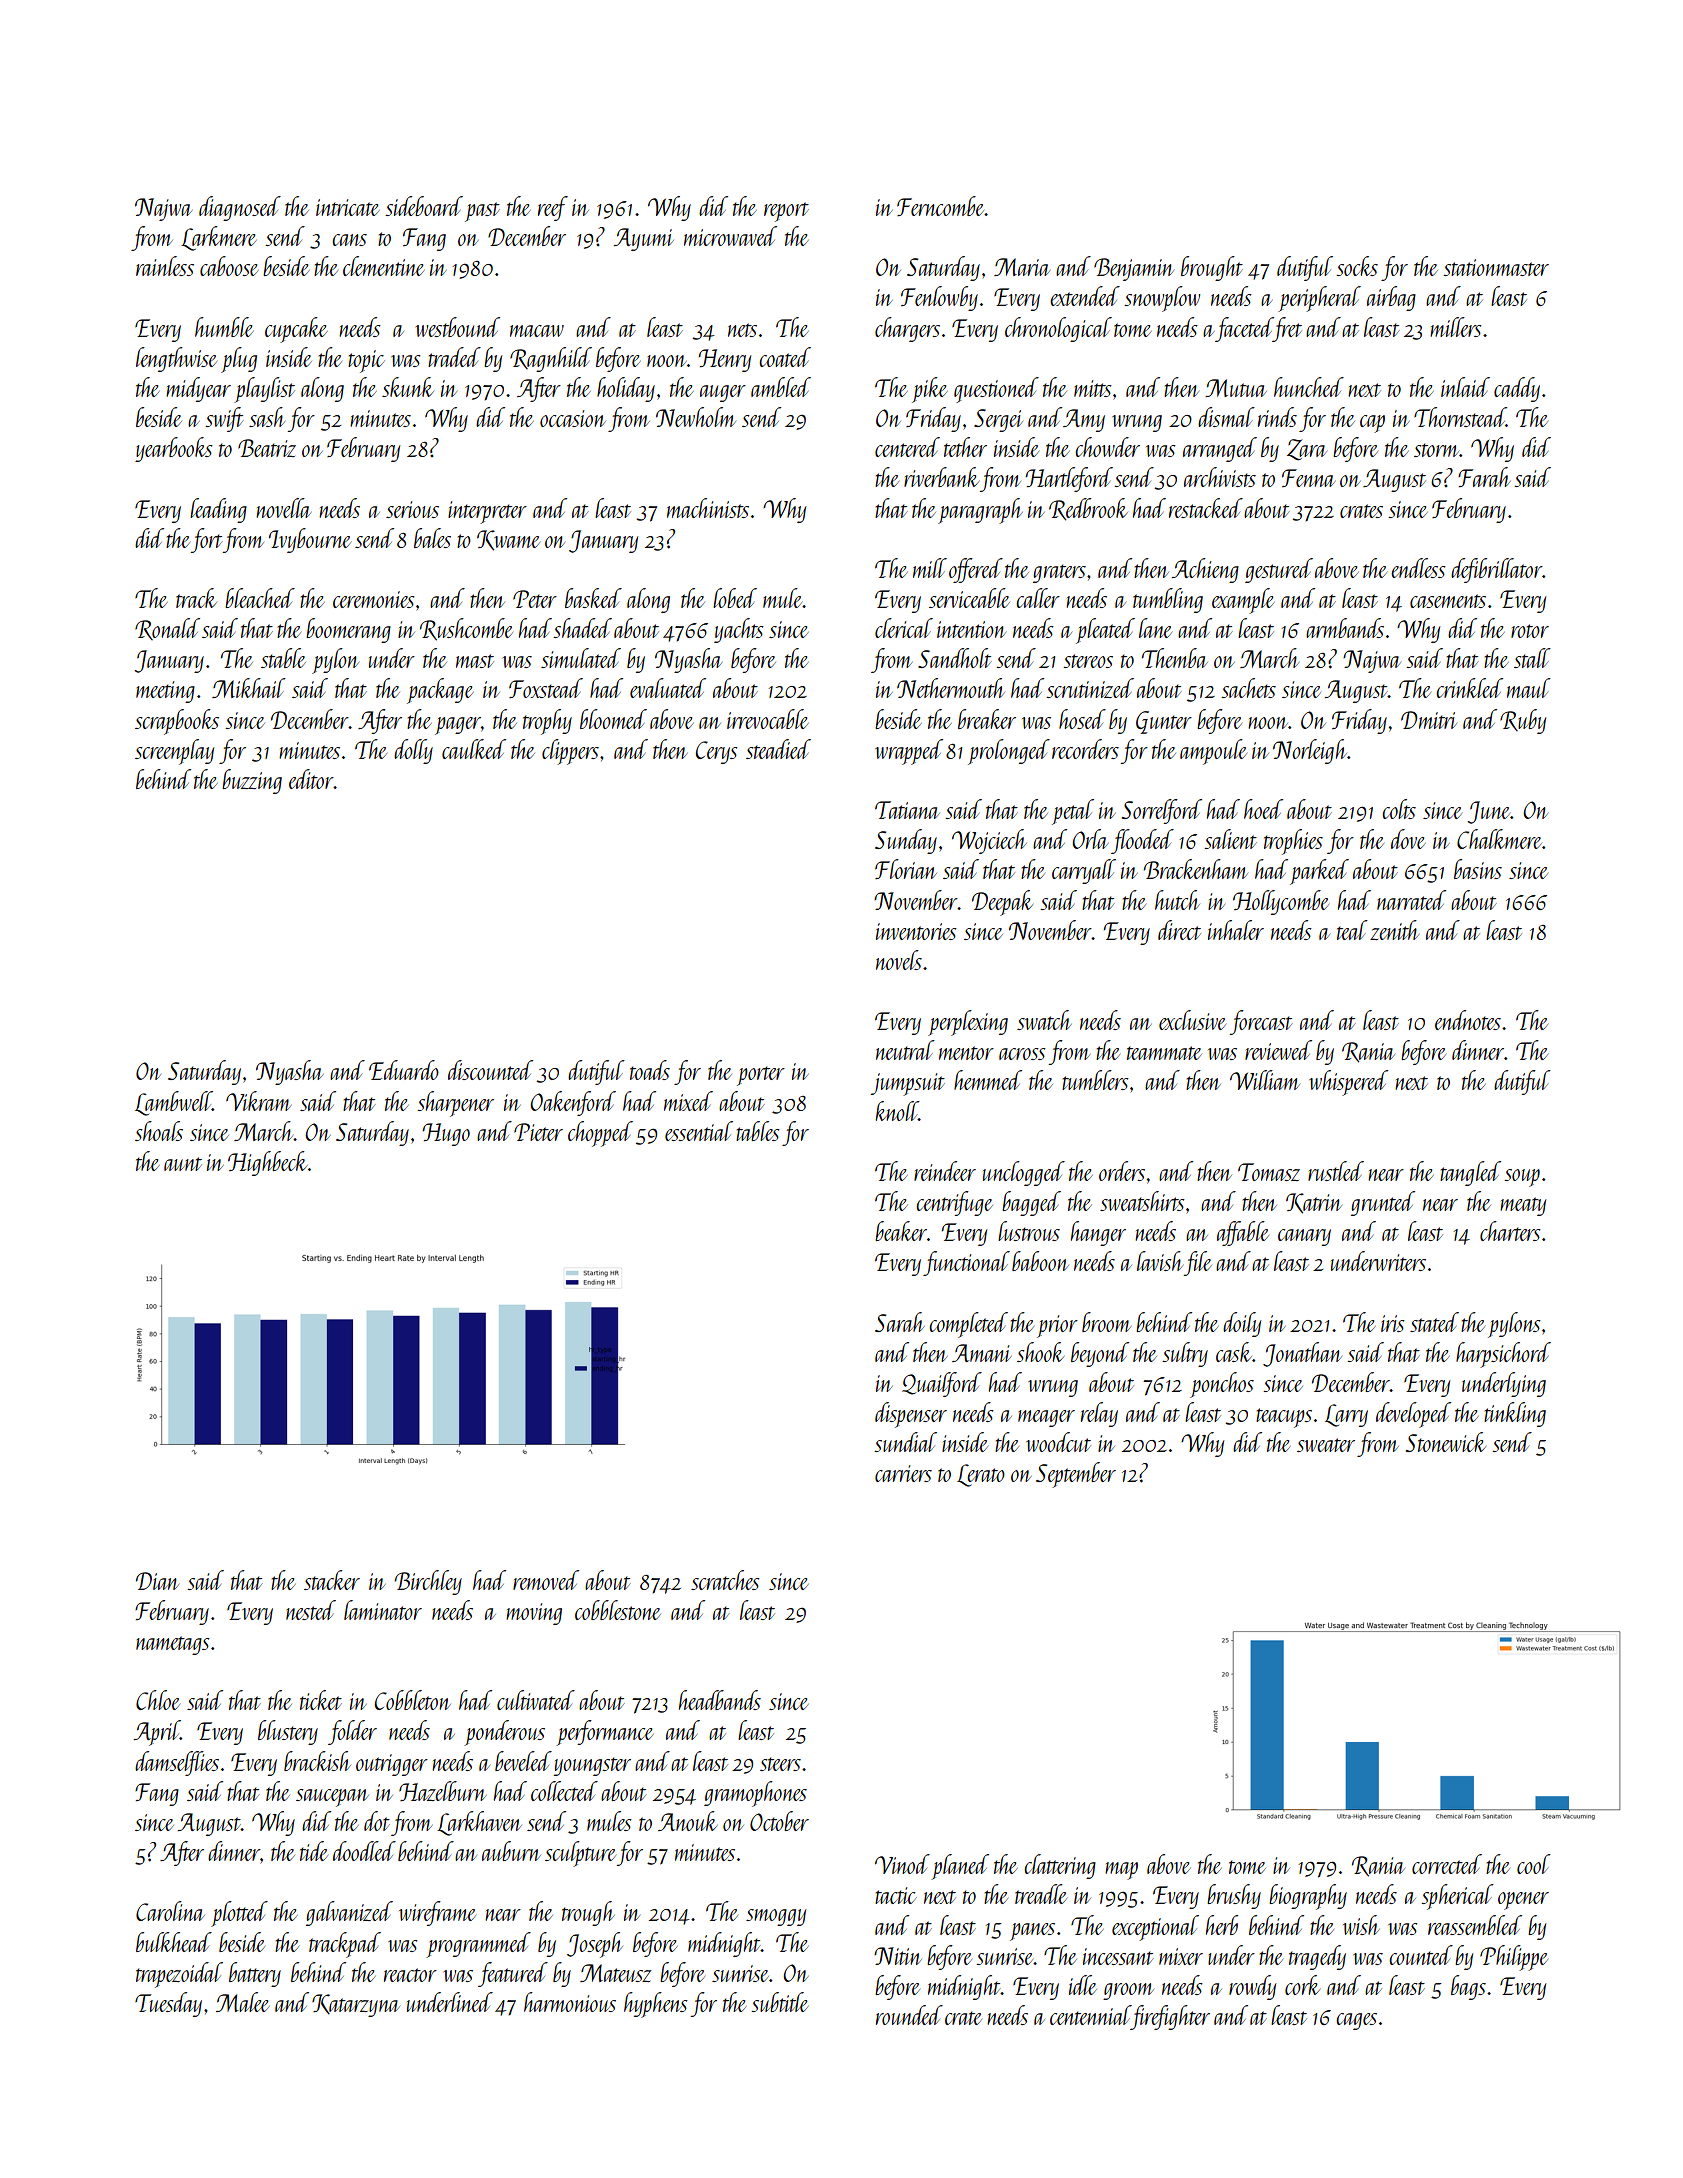 The width and height of the screenshot is (1683, 2178). Describe the element at coordinates (1357, 266) in the screenshot. I see `socks` at that location.
